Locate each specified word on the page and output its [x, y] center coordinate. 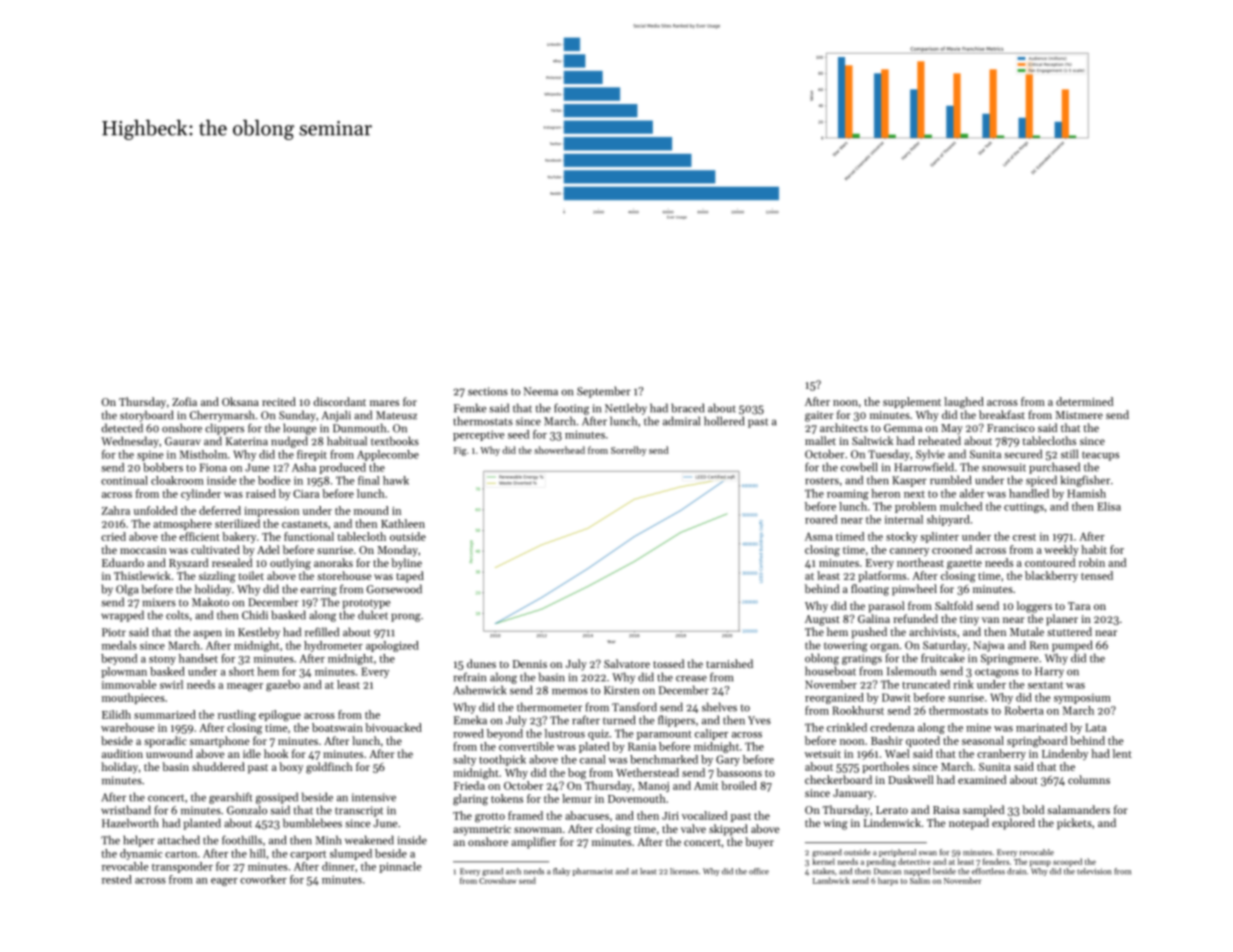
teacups [1100, 456]
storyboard [146, 416]
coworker [263, 879]
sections [488, 391]
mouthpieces [133, 698]
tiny [969, 620]
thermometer [549, 707]
